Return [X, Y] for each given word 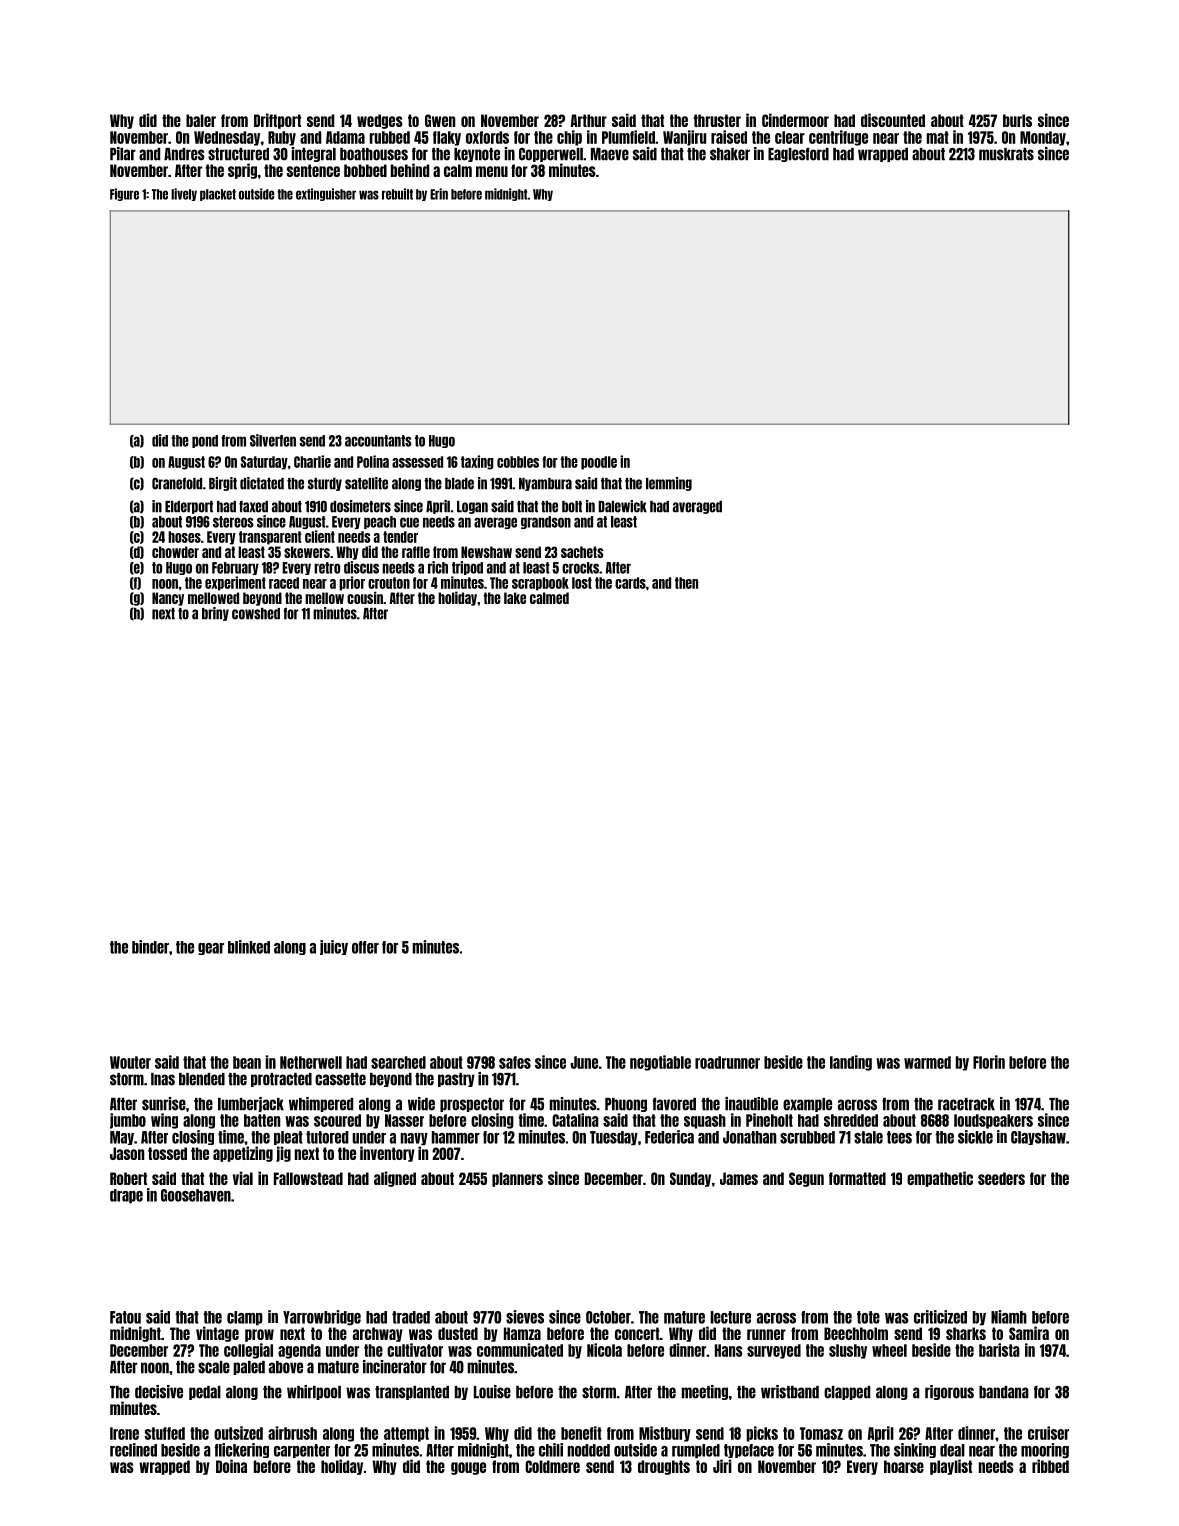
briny [215, 614]
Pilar [123, 154]
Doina [231, 1466]
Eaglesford [798, 155]
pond [205, 441]
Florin [989, 1062]
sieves [525, 1317]
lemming [669, 484]
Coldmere [552, 1466]
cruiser [1048, 1433]
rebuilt [397, 194]
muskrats [1006, 154]
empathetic [940, 1179]
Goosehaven [196, 1195]
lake [515, 598]
